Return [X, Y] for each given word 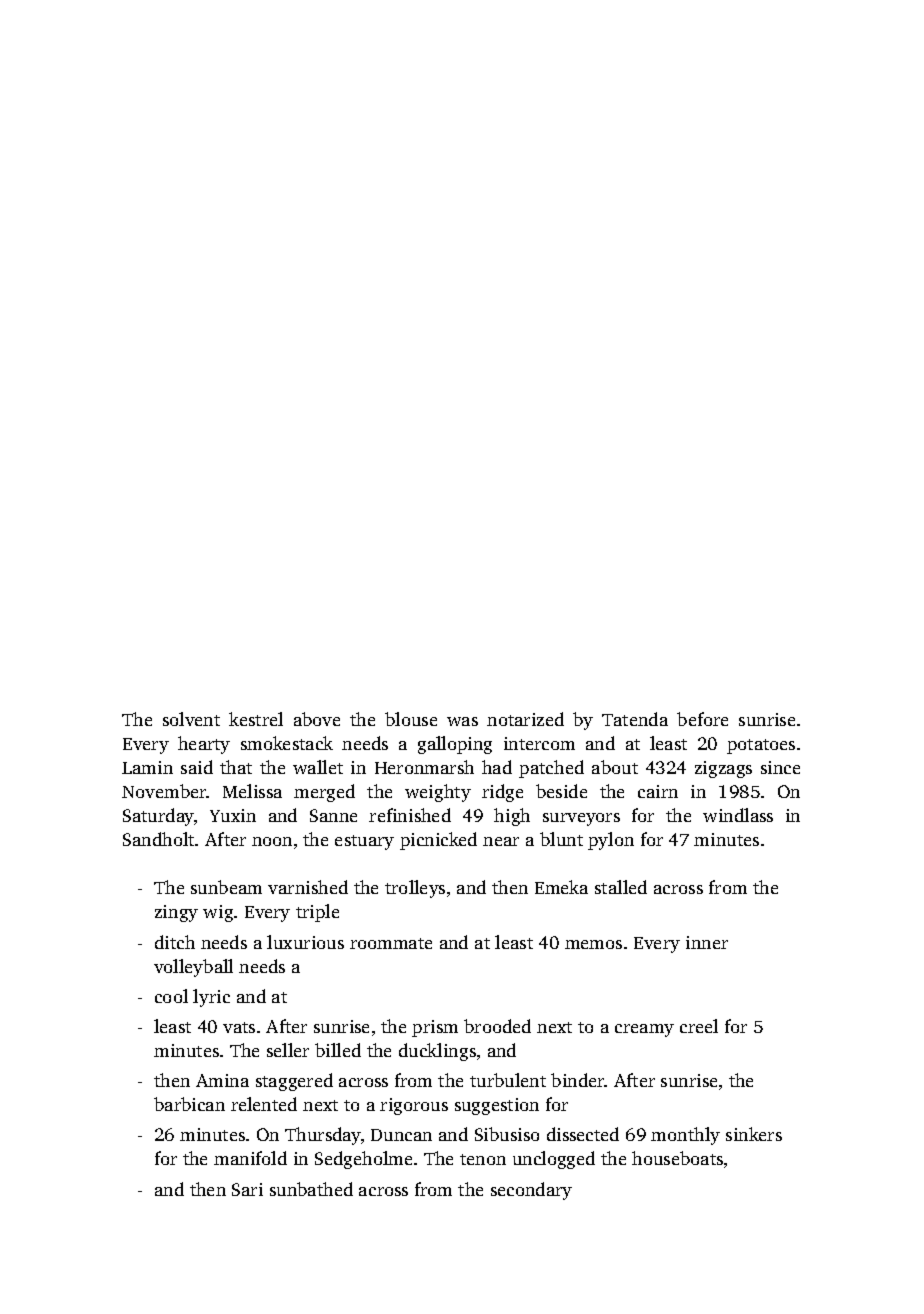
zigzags [723, 769]
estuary [364, 842]
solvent [191, 719]
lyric [211, 998]
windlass [738, 815]
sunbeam [226, 887]
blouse [411, 719]
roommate [391, 943]
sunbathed [311, 1189]
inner [707, 942]
